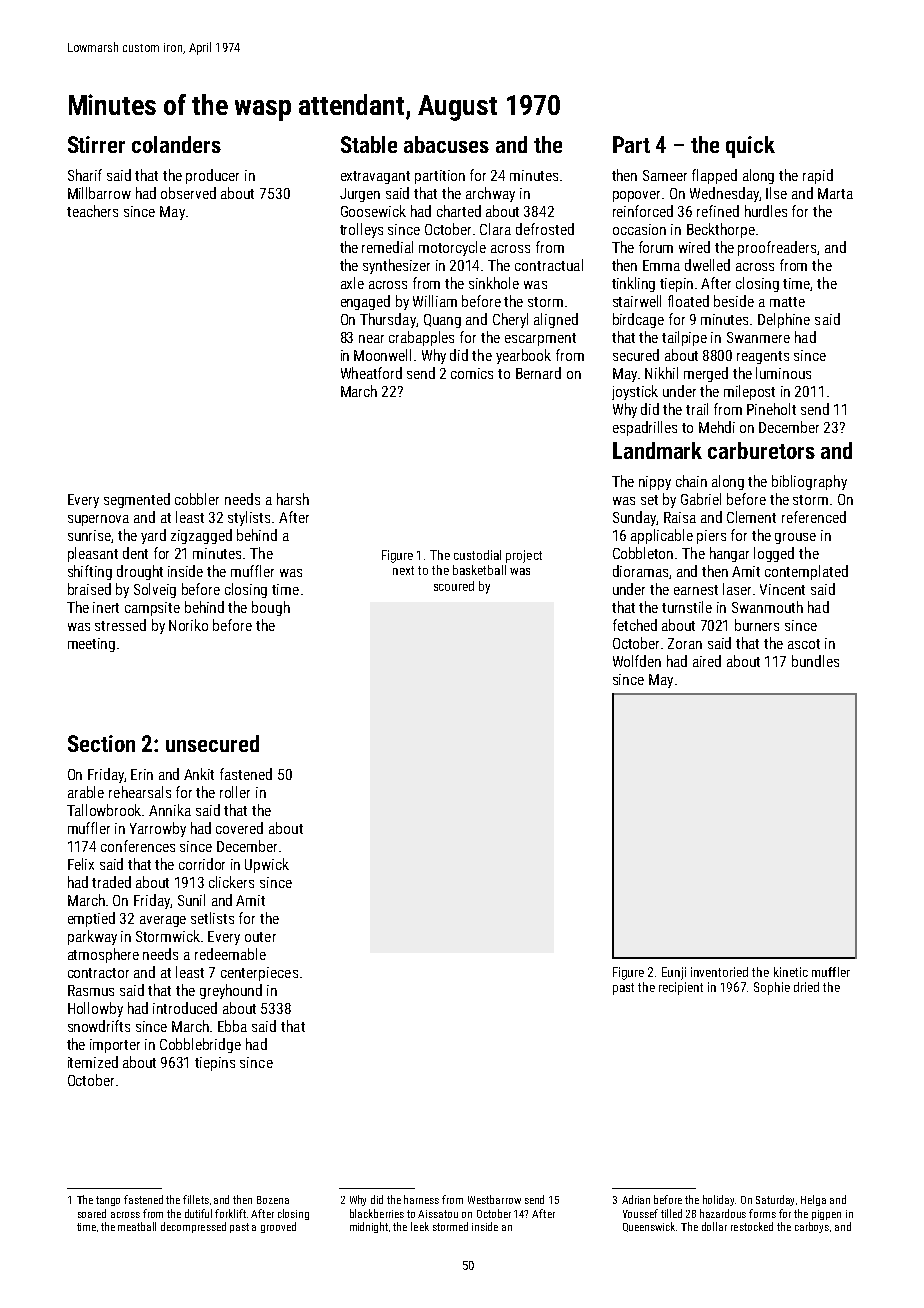  What do you see at coordinates (775, 1200) in the document?
I see `Saturday` at bounding box center [775, 1200].
